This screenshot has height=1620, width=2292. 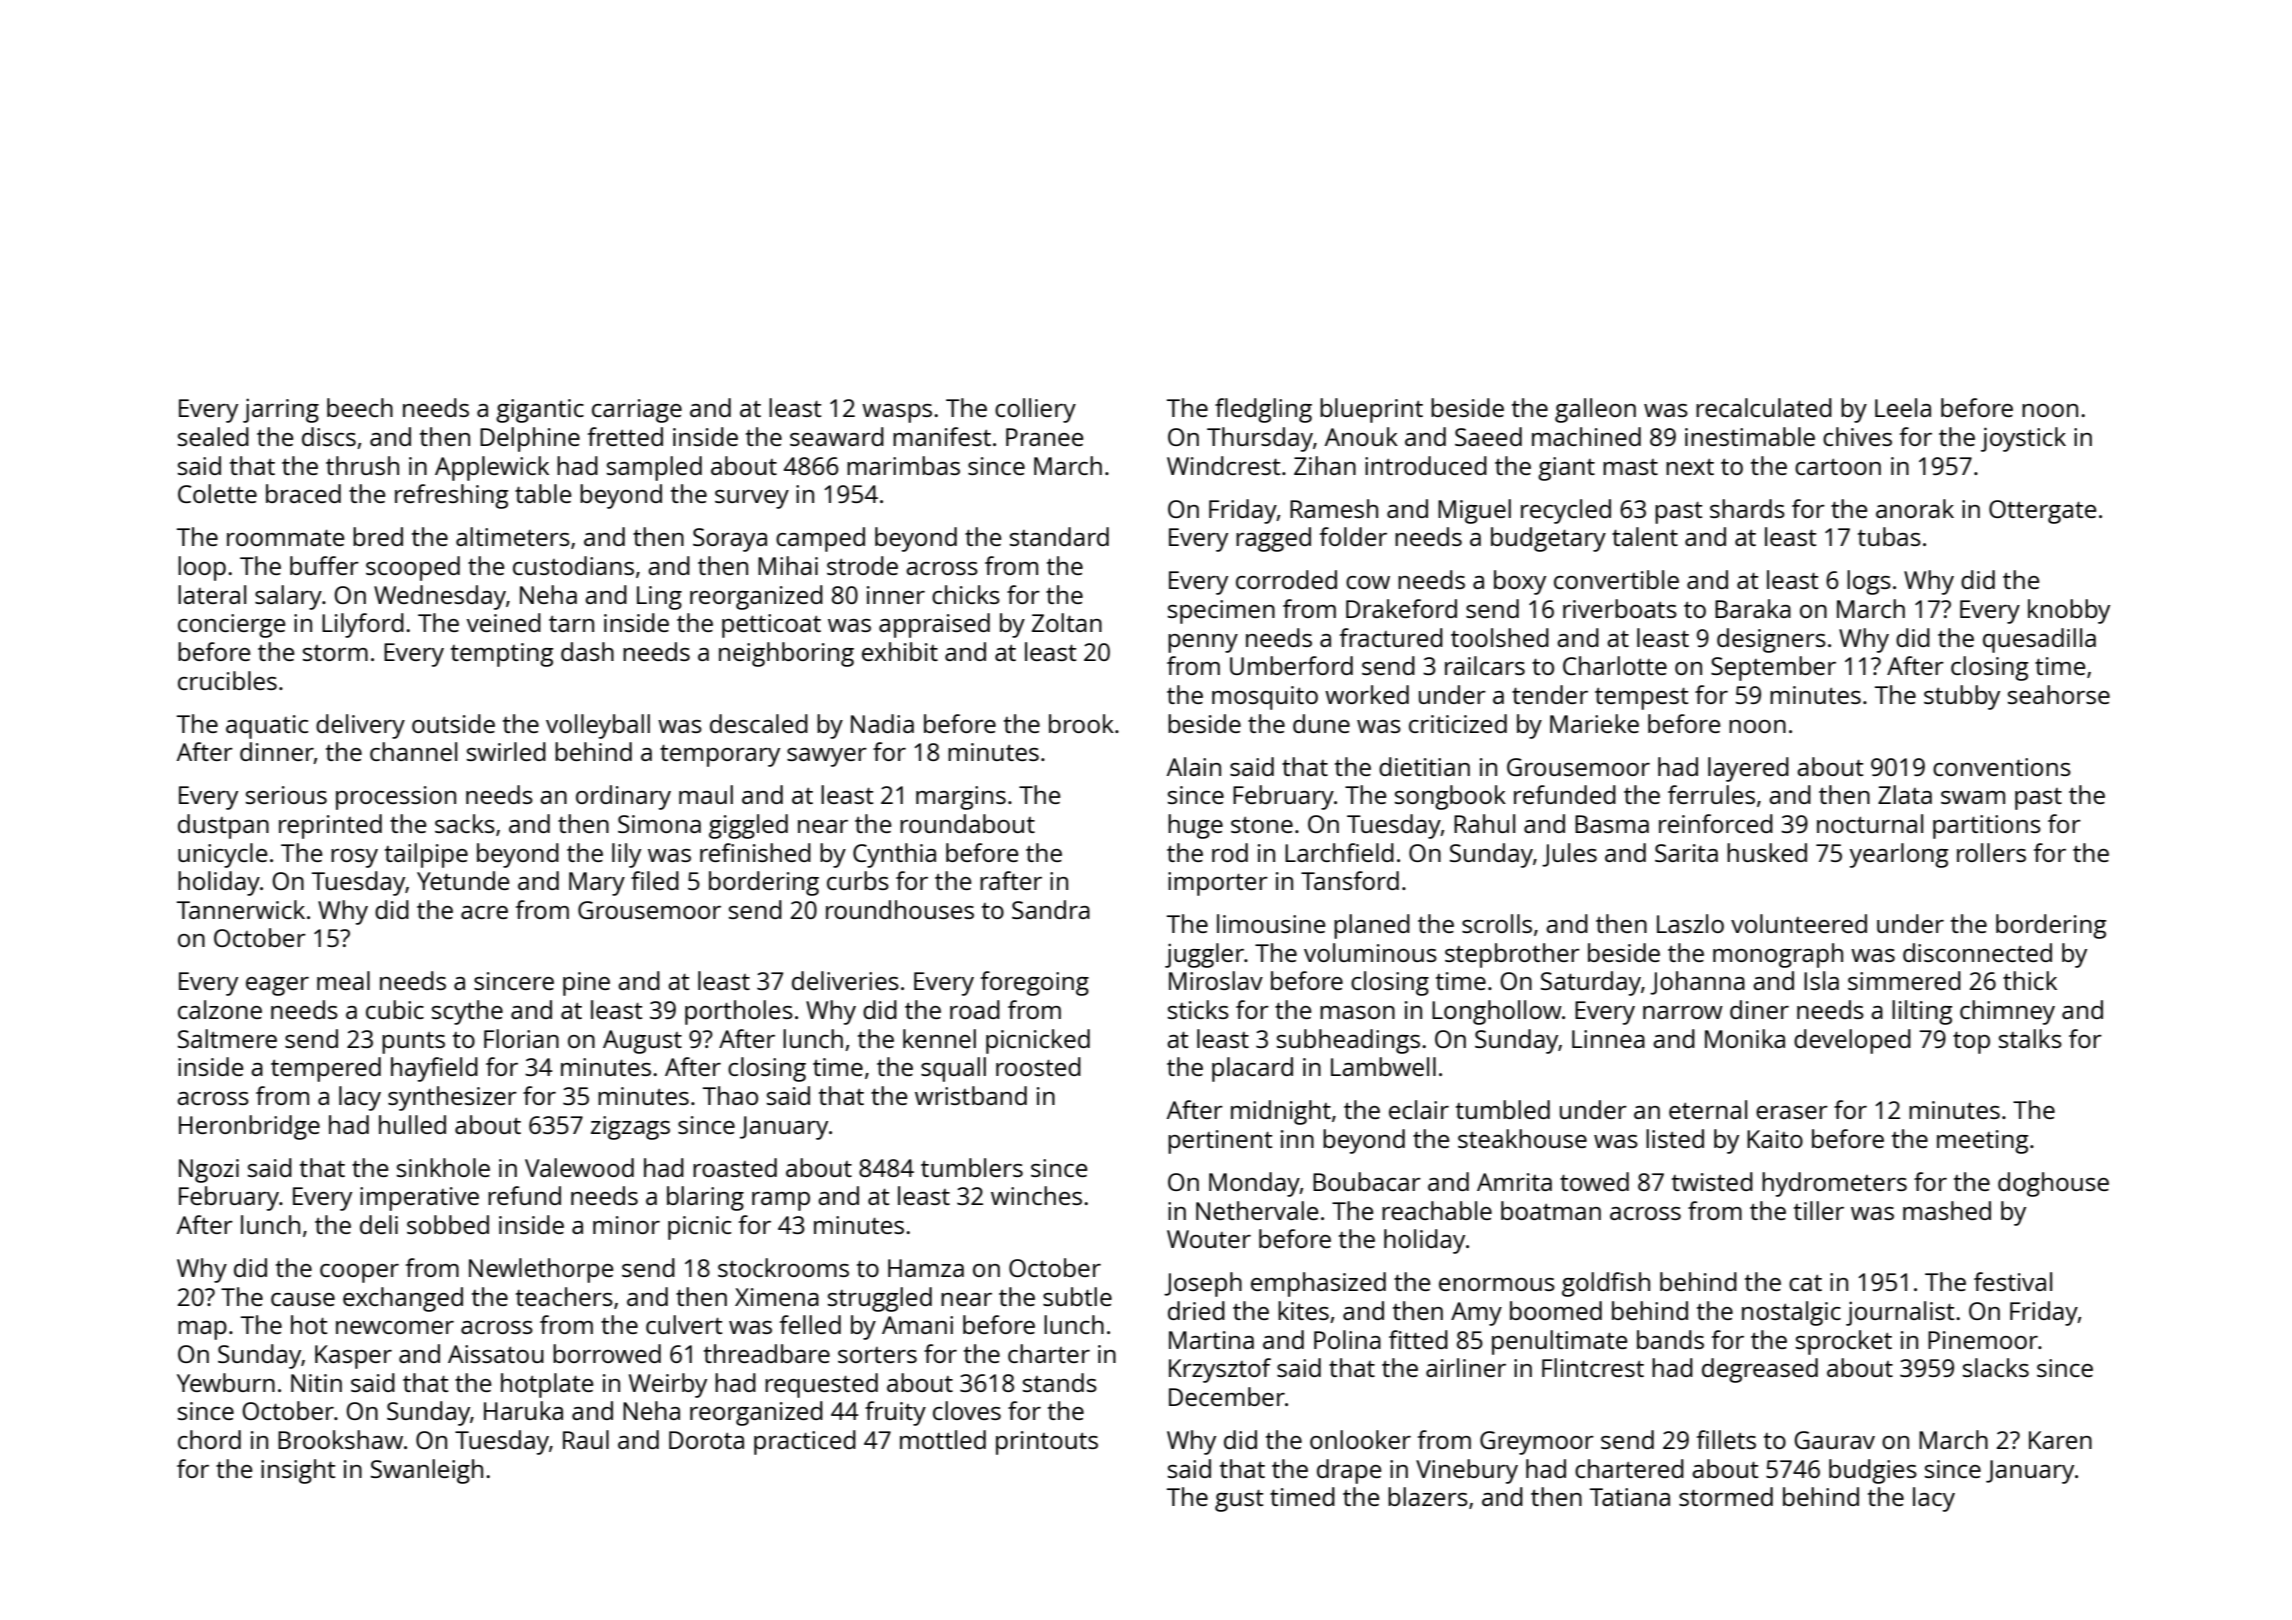 What do you see at coordinates (1220, 1142) in the screenshot?
I see `pertinent` at bounding box center [1220, 1142].
